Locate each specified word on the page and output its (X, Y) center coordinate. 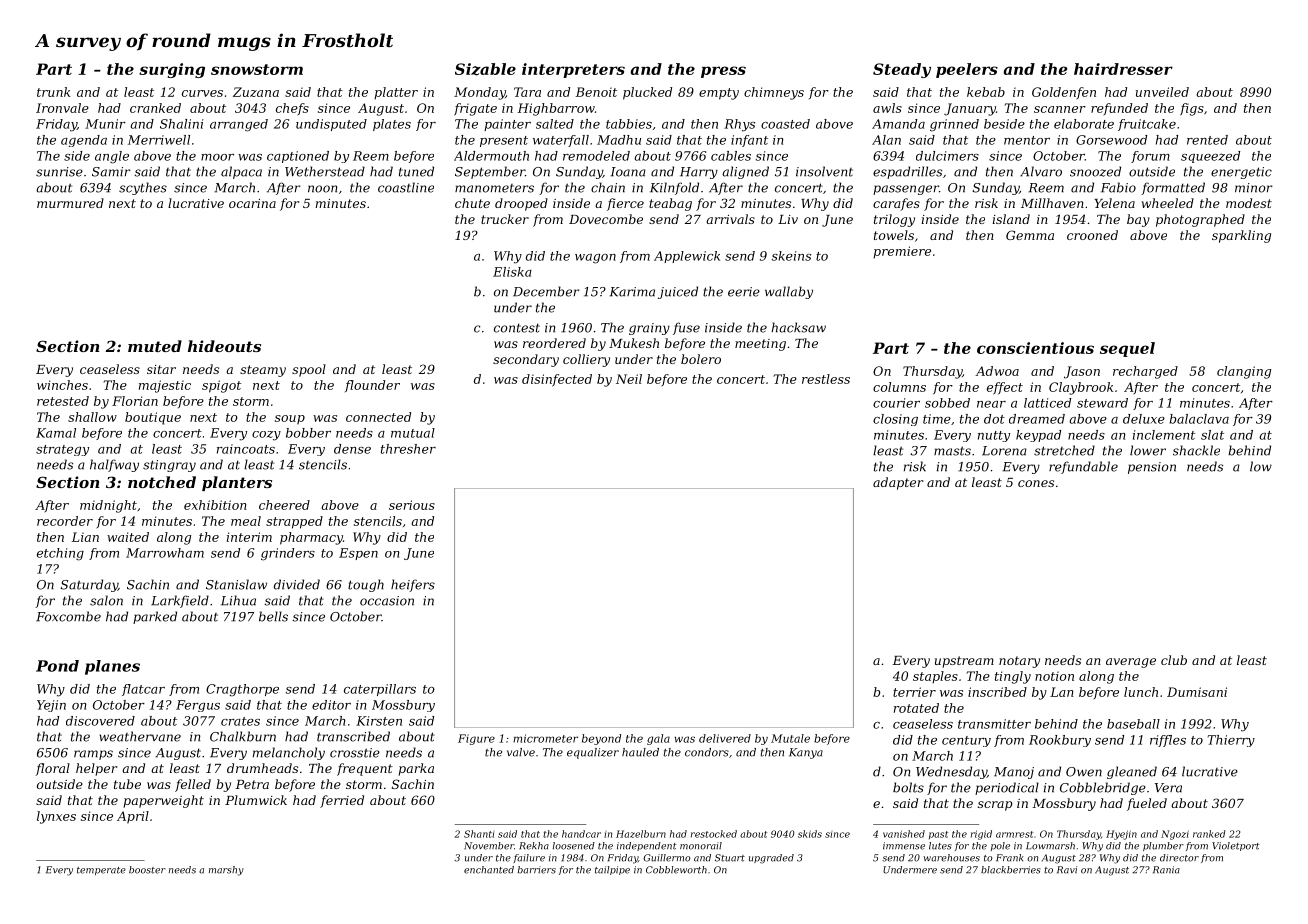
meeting (760, 345)
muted (155, 346)
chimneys (774, 93)
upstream (964, 662)
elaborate (1084, 124)
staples (935, 677)
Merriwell (159, 140)
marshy (226, 871)
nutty (994, 436)
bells (273, 616)
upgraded (771, 859)
